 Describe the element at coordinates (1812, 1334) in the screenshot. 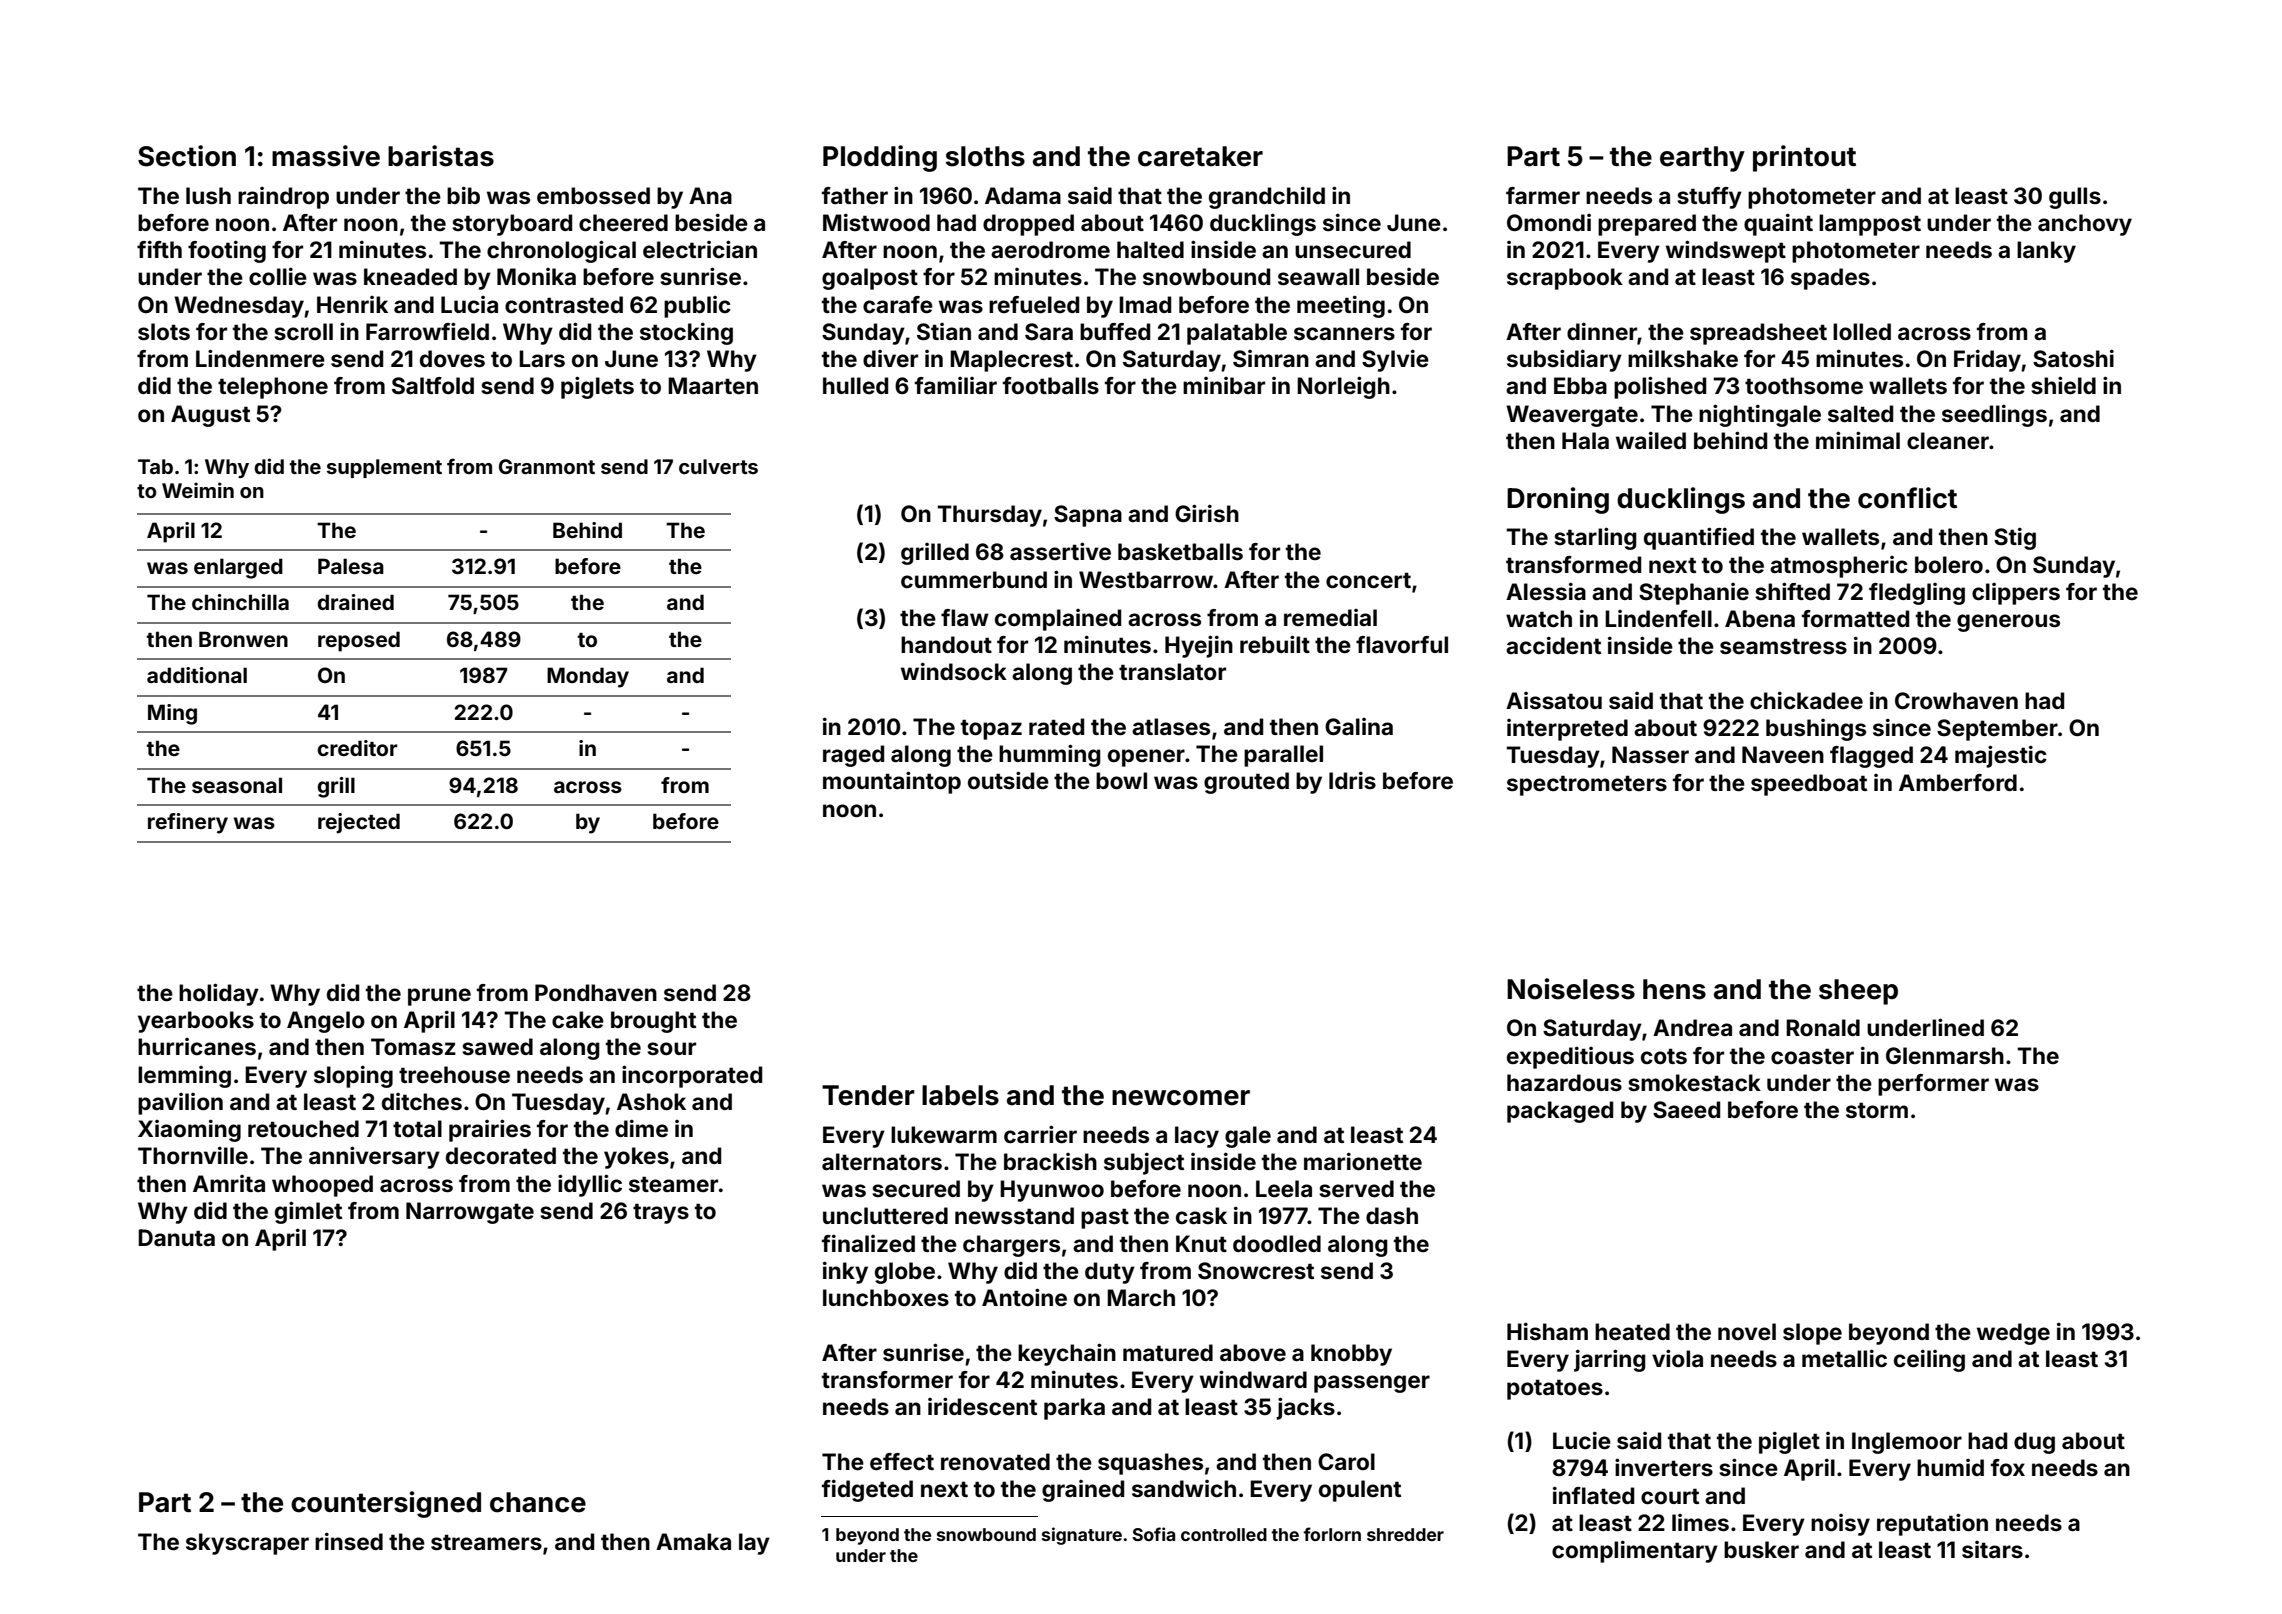

I see `slope` at that location.
